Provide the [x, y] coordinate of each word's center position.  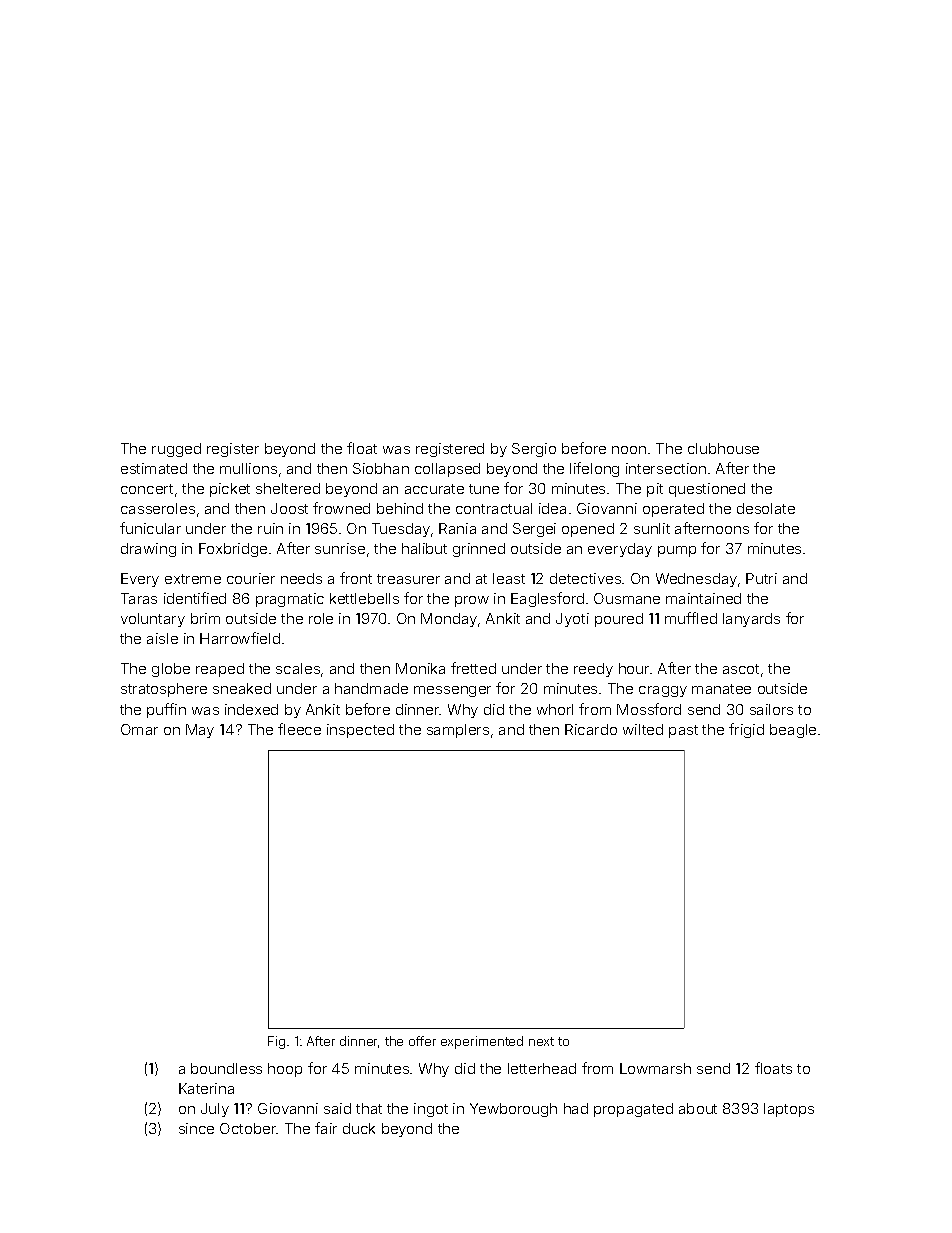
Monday [449, 620]
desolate [766, 508]
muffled [691, 618]
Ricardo [591, 729]
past [683, 731]
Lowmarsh [655, 1068]
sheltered [288, 488]
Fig [276, 1042]
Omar [139, 729]
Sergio [534, 450]
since [196, 1128]
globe [171, 670]
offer [422, 1041]
